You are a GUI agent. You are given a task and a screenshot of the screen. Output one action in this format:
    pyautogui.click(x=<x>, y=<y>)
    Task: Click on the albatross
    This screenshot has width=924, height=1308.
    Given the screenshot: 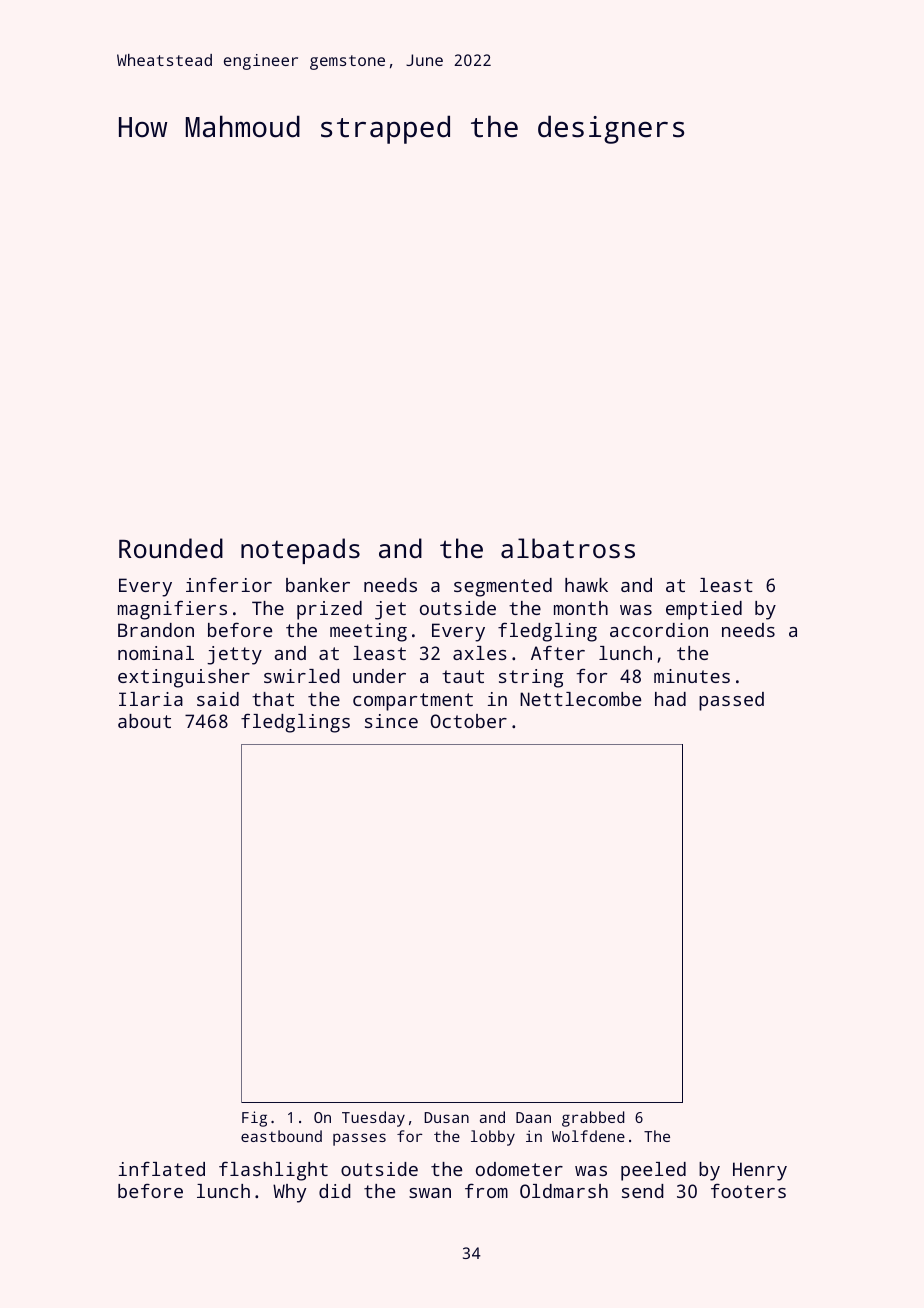 What is the action you would take?
    pyautogui.click(x=568, y=548)
